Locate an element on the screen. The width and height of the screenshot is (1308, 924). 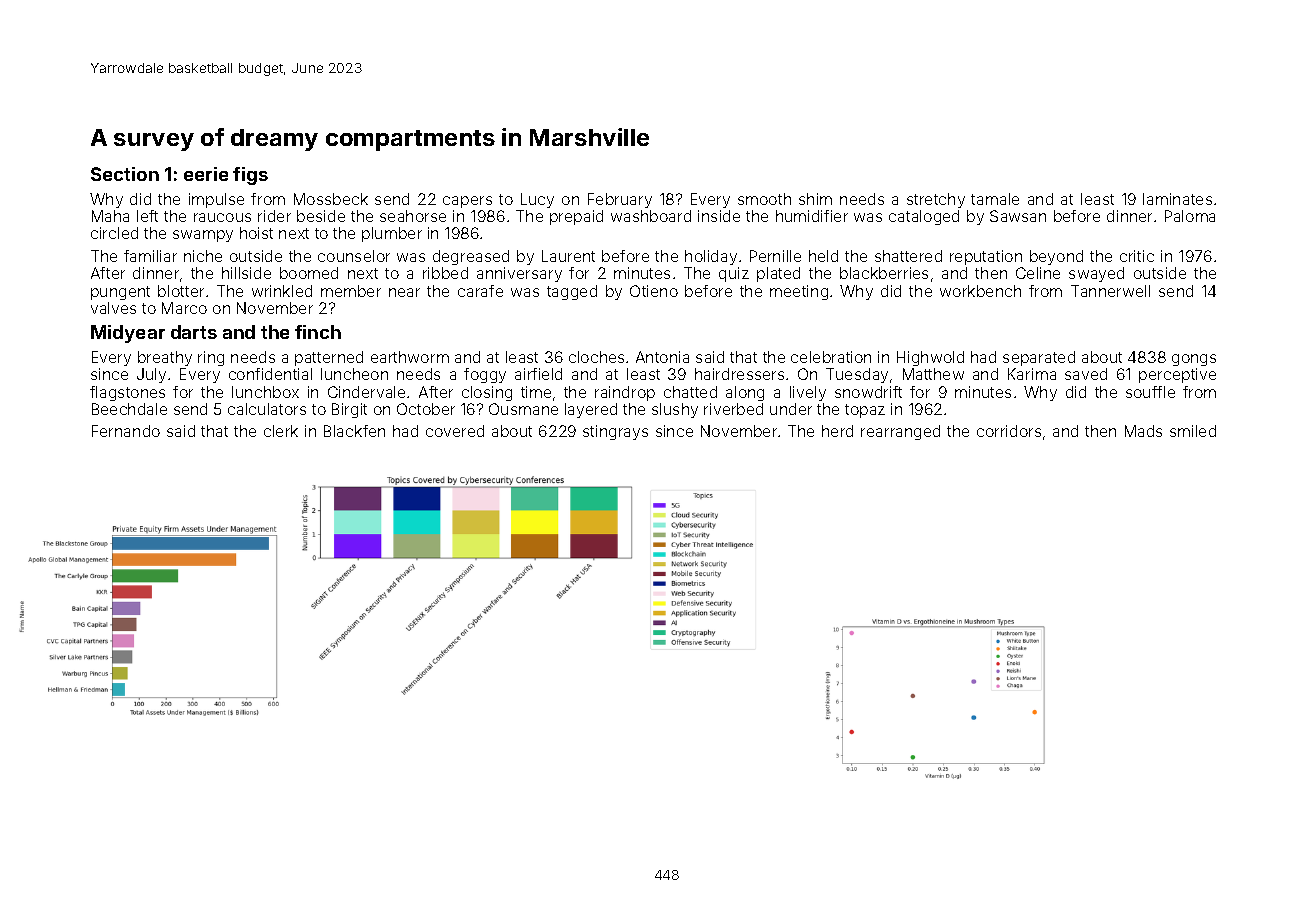
Birgit is located at coordinates (349, 410).
